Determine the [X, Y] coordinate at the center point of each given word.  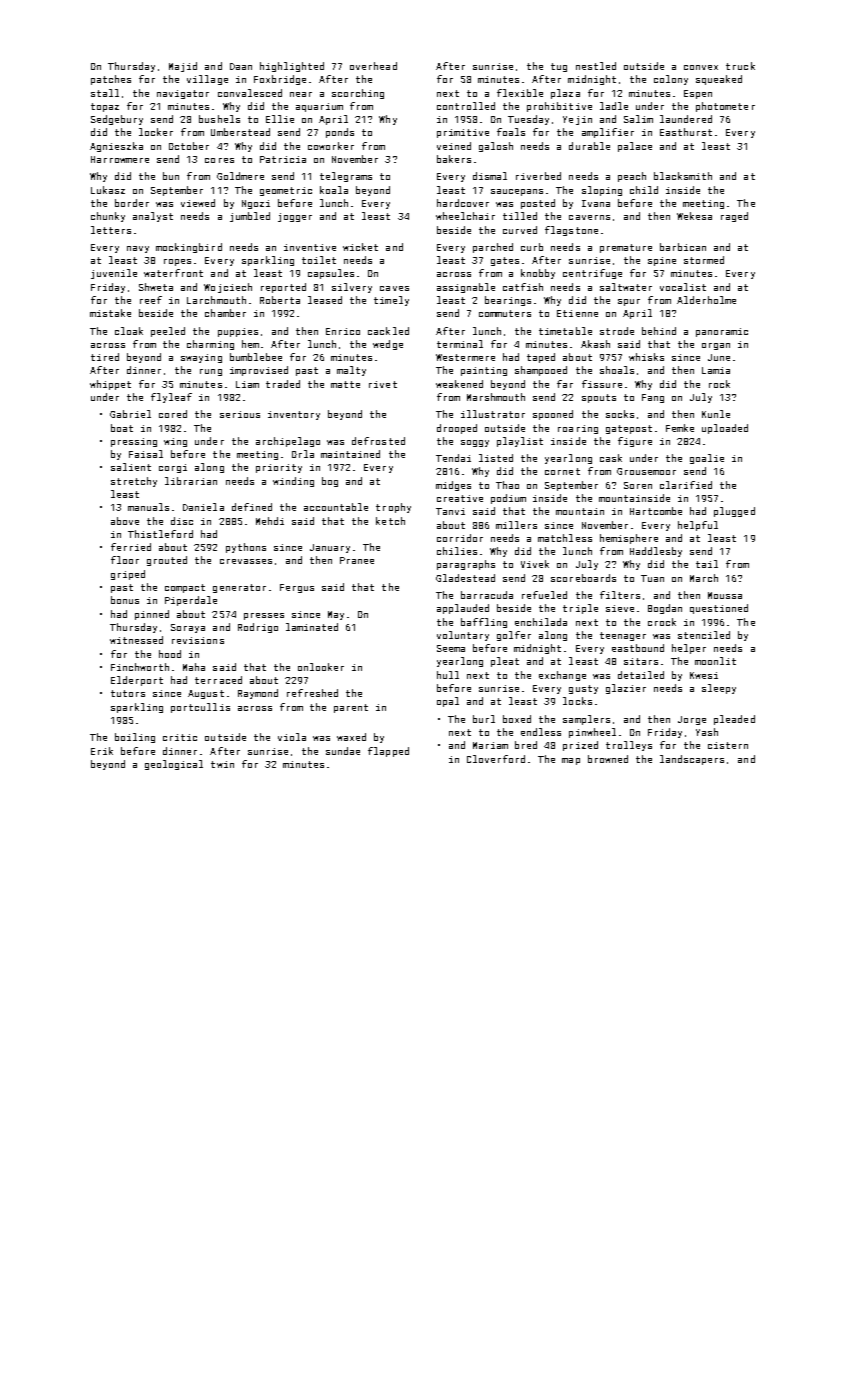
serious [240, 414]
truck [740, 66]
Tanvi [450, 511]
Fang [653, 398]
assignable [466, 288]
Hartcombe [656, 511]
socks [620, 414]
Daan [241, 66]
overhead [373, 66]
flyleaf [171, 398]
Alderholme [706, 300]
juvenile [114, 274]
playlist [520, 442]
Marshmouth [496, 397]
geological [174, 765]
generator [239, 588]
